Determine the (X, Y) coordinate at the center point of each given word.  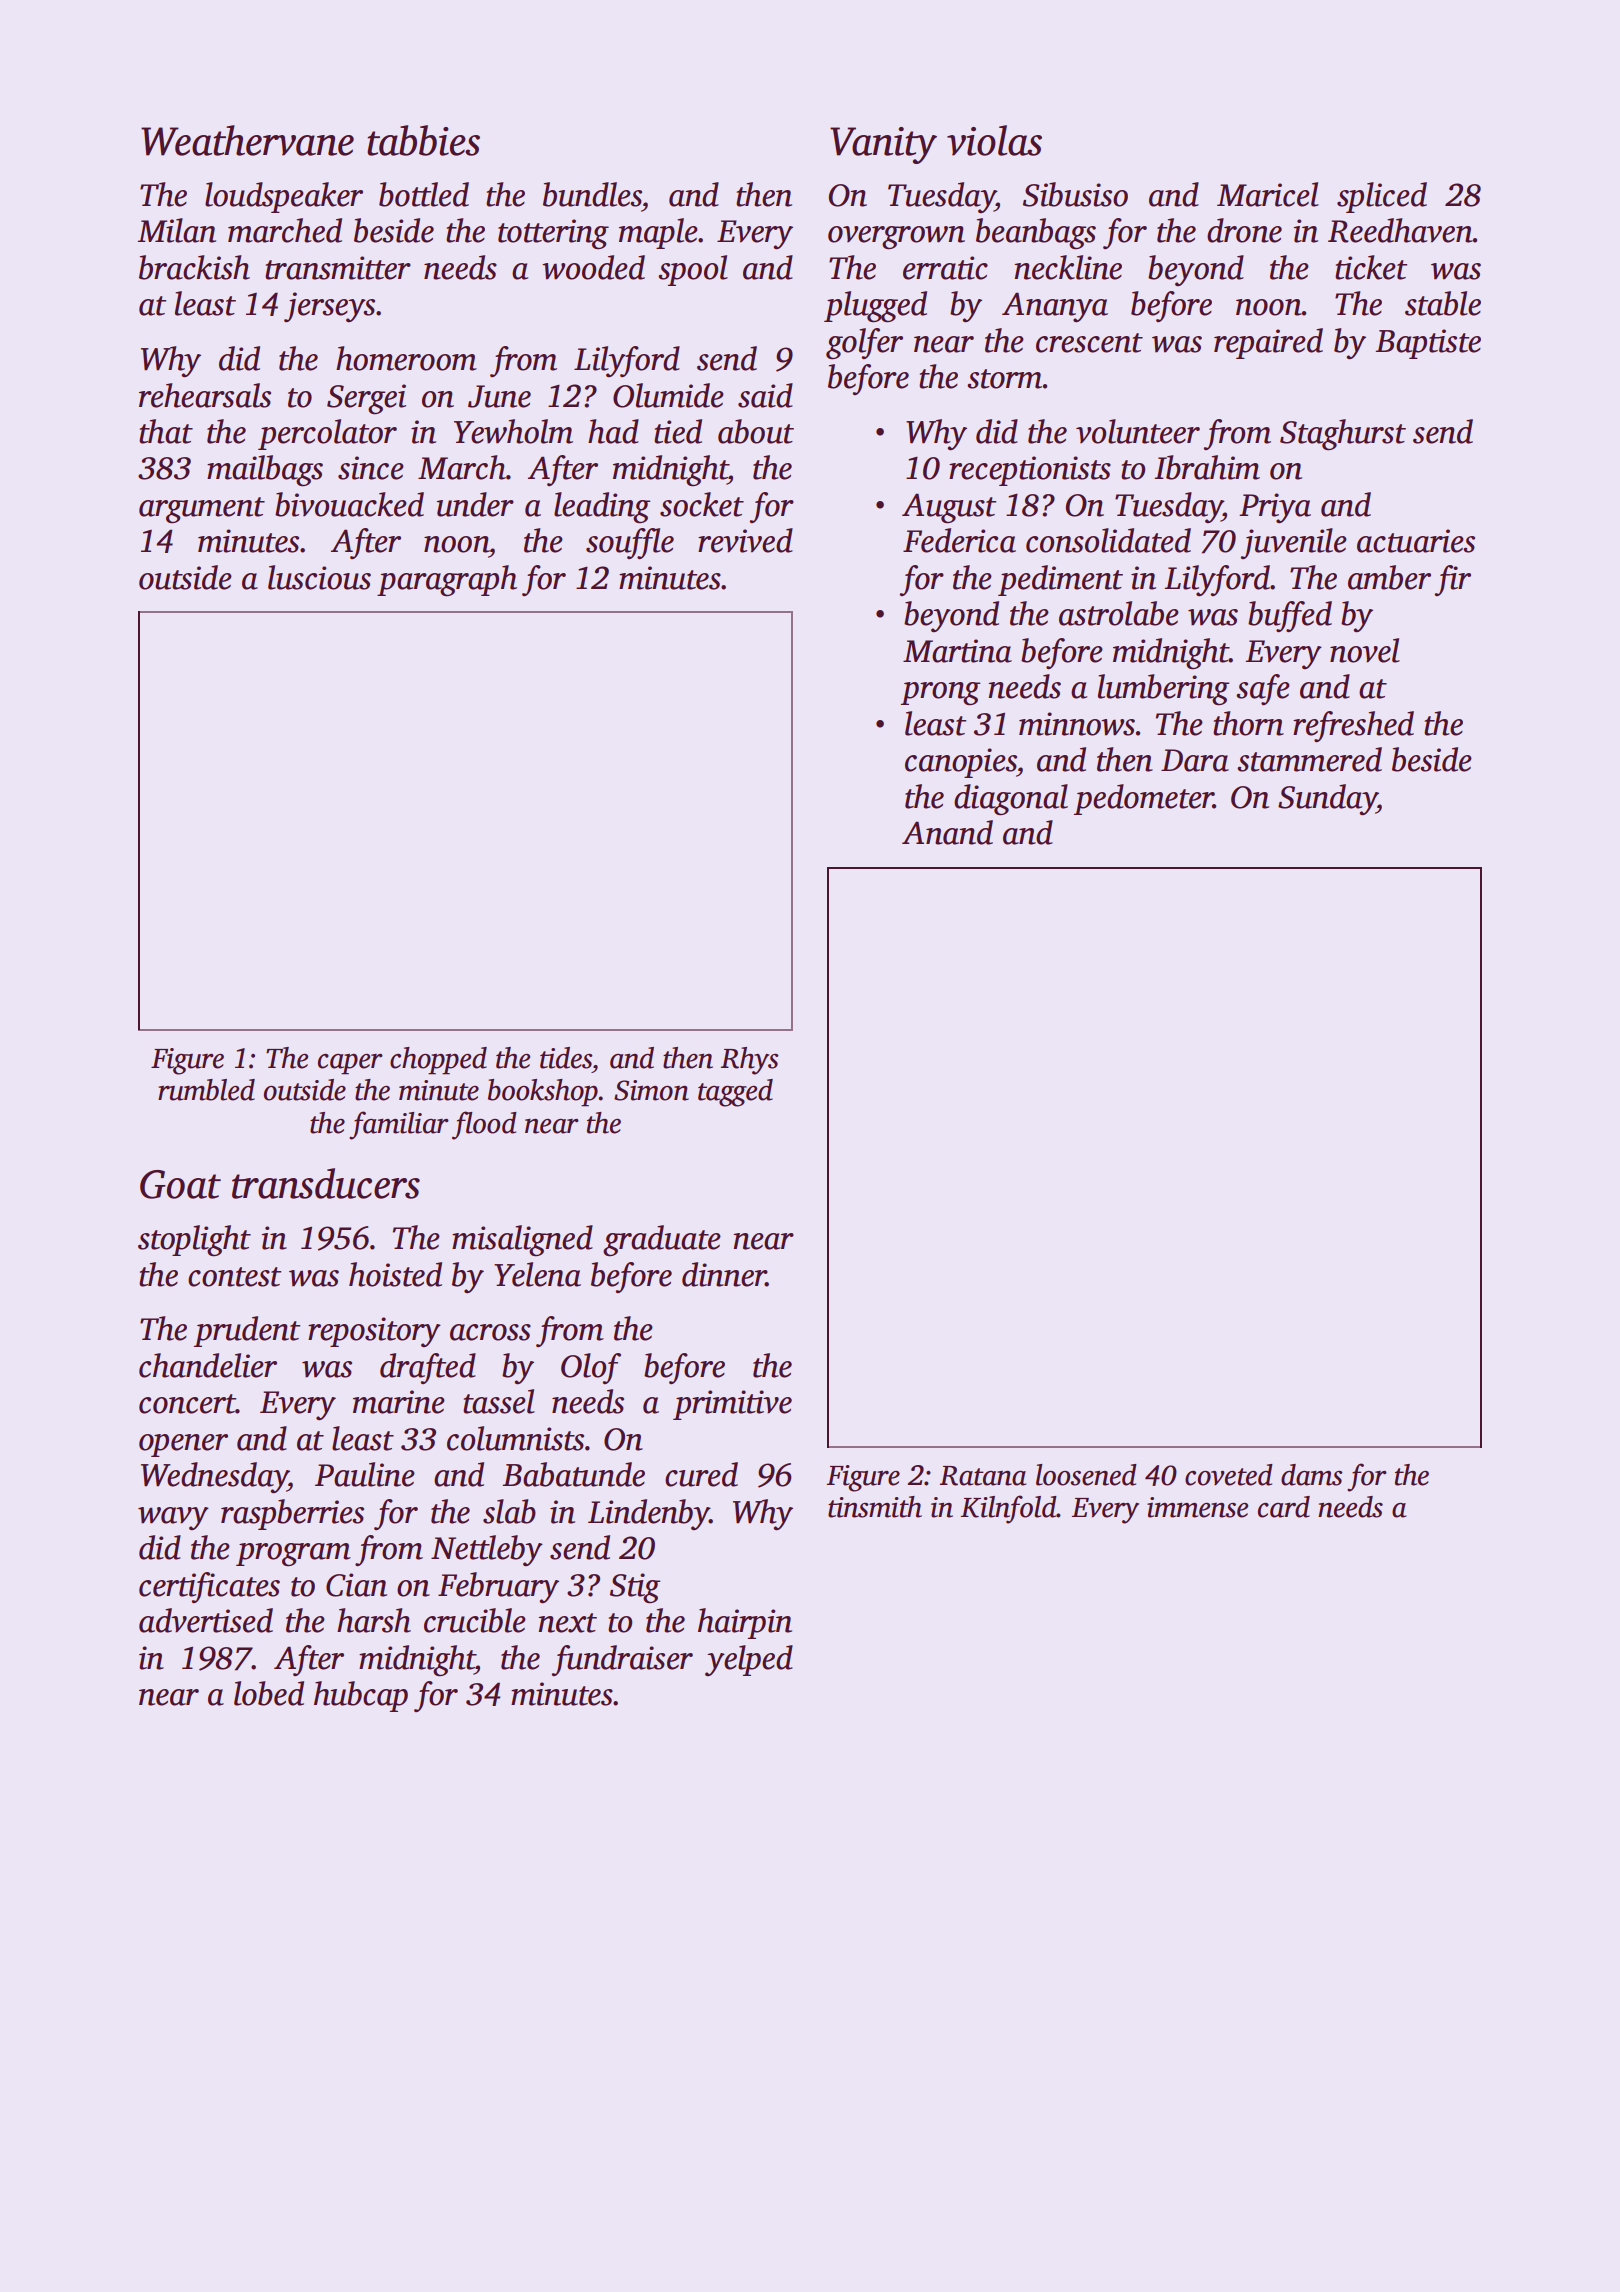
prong (940, 694)
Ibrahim (1207, 467)
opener (183, 1445)
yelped (749, 1660)
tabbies (423, 140)
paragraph (447, 581)
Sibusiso (1075, 194)
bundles (592, 194)
